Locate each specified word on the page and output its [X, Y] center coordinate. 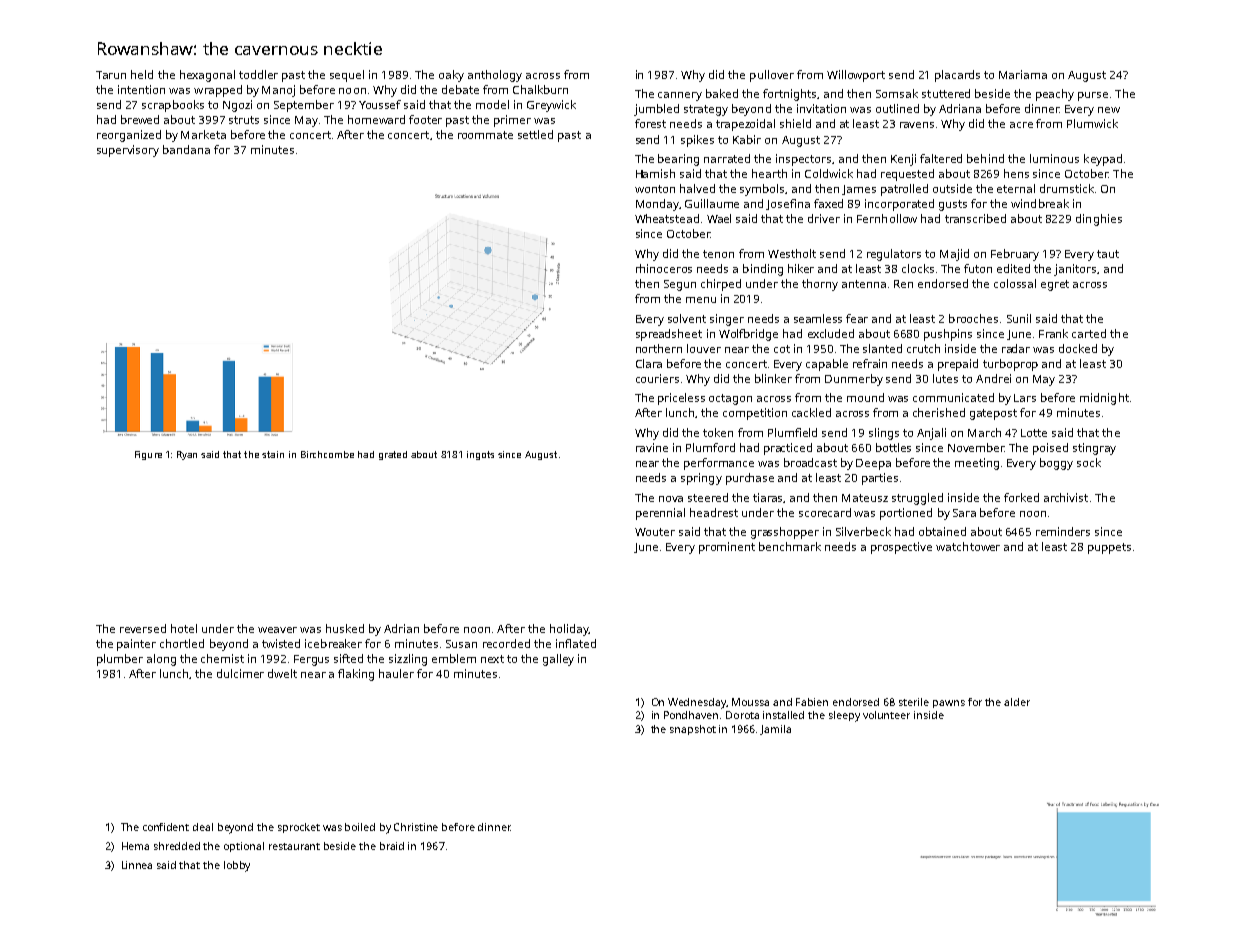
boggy [1056, 464]
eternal [1016, 188]
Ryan [187, 455]
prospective [901, 548]
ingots [480, 455]
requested [907, 175]
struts [244, 120]
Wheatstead [667, 218]
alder [1017, 702]
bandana [186, 149]
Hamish [655, 173]
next [492, 659]
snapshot [693, 730]
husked [345, 628]
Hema [135, 846]
